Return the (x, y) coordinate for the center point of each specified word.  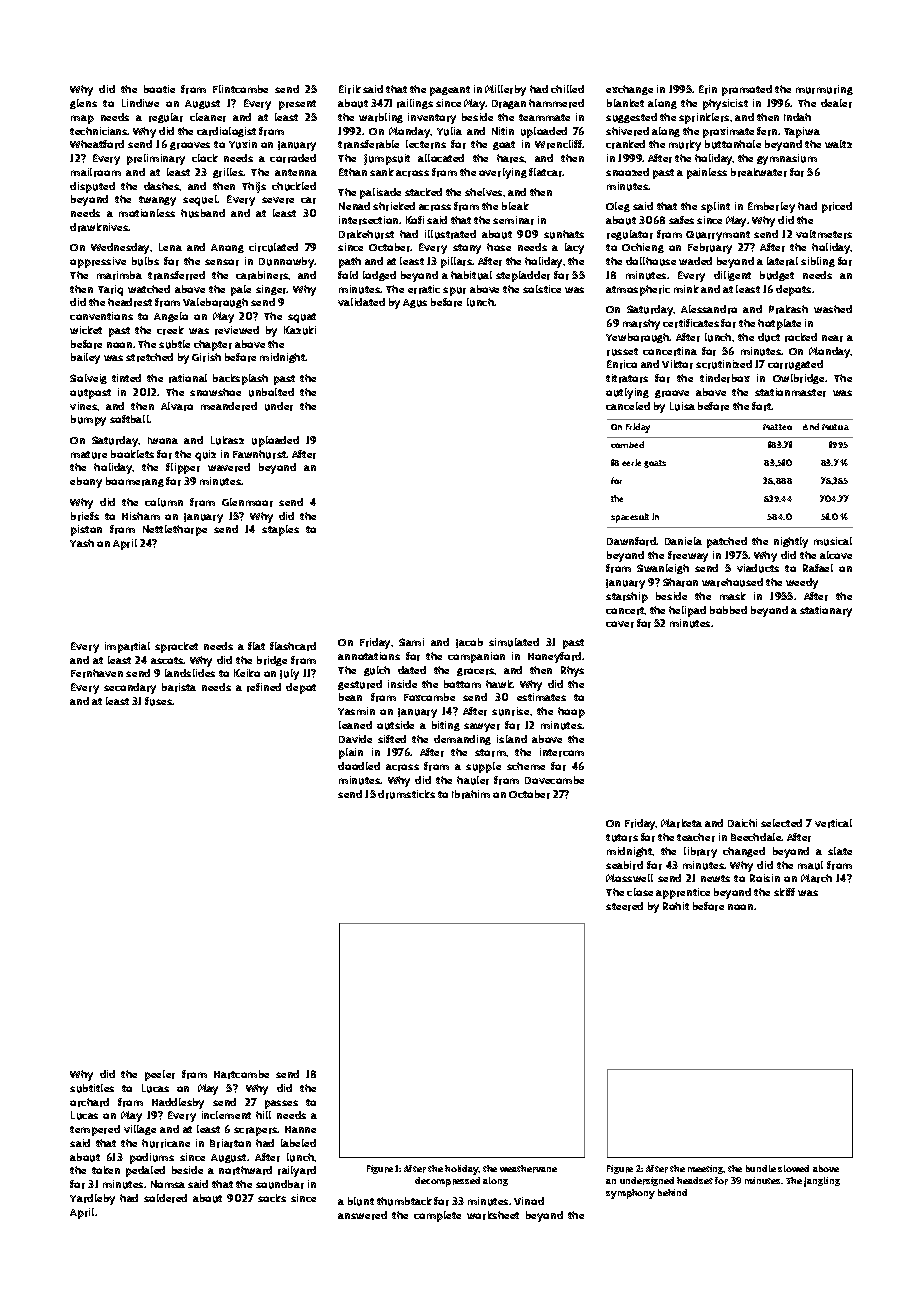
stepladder (523, 276)
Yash (82, 543)
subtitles (92, 1088)
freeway (688, 556)
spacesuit (630, 518)
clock (205, 158)
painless (707, 173)
